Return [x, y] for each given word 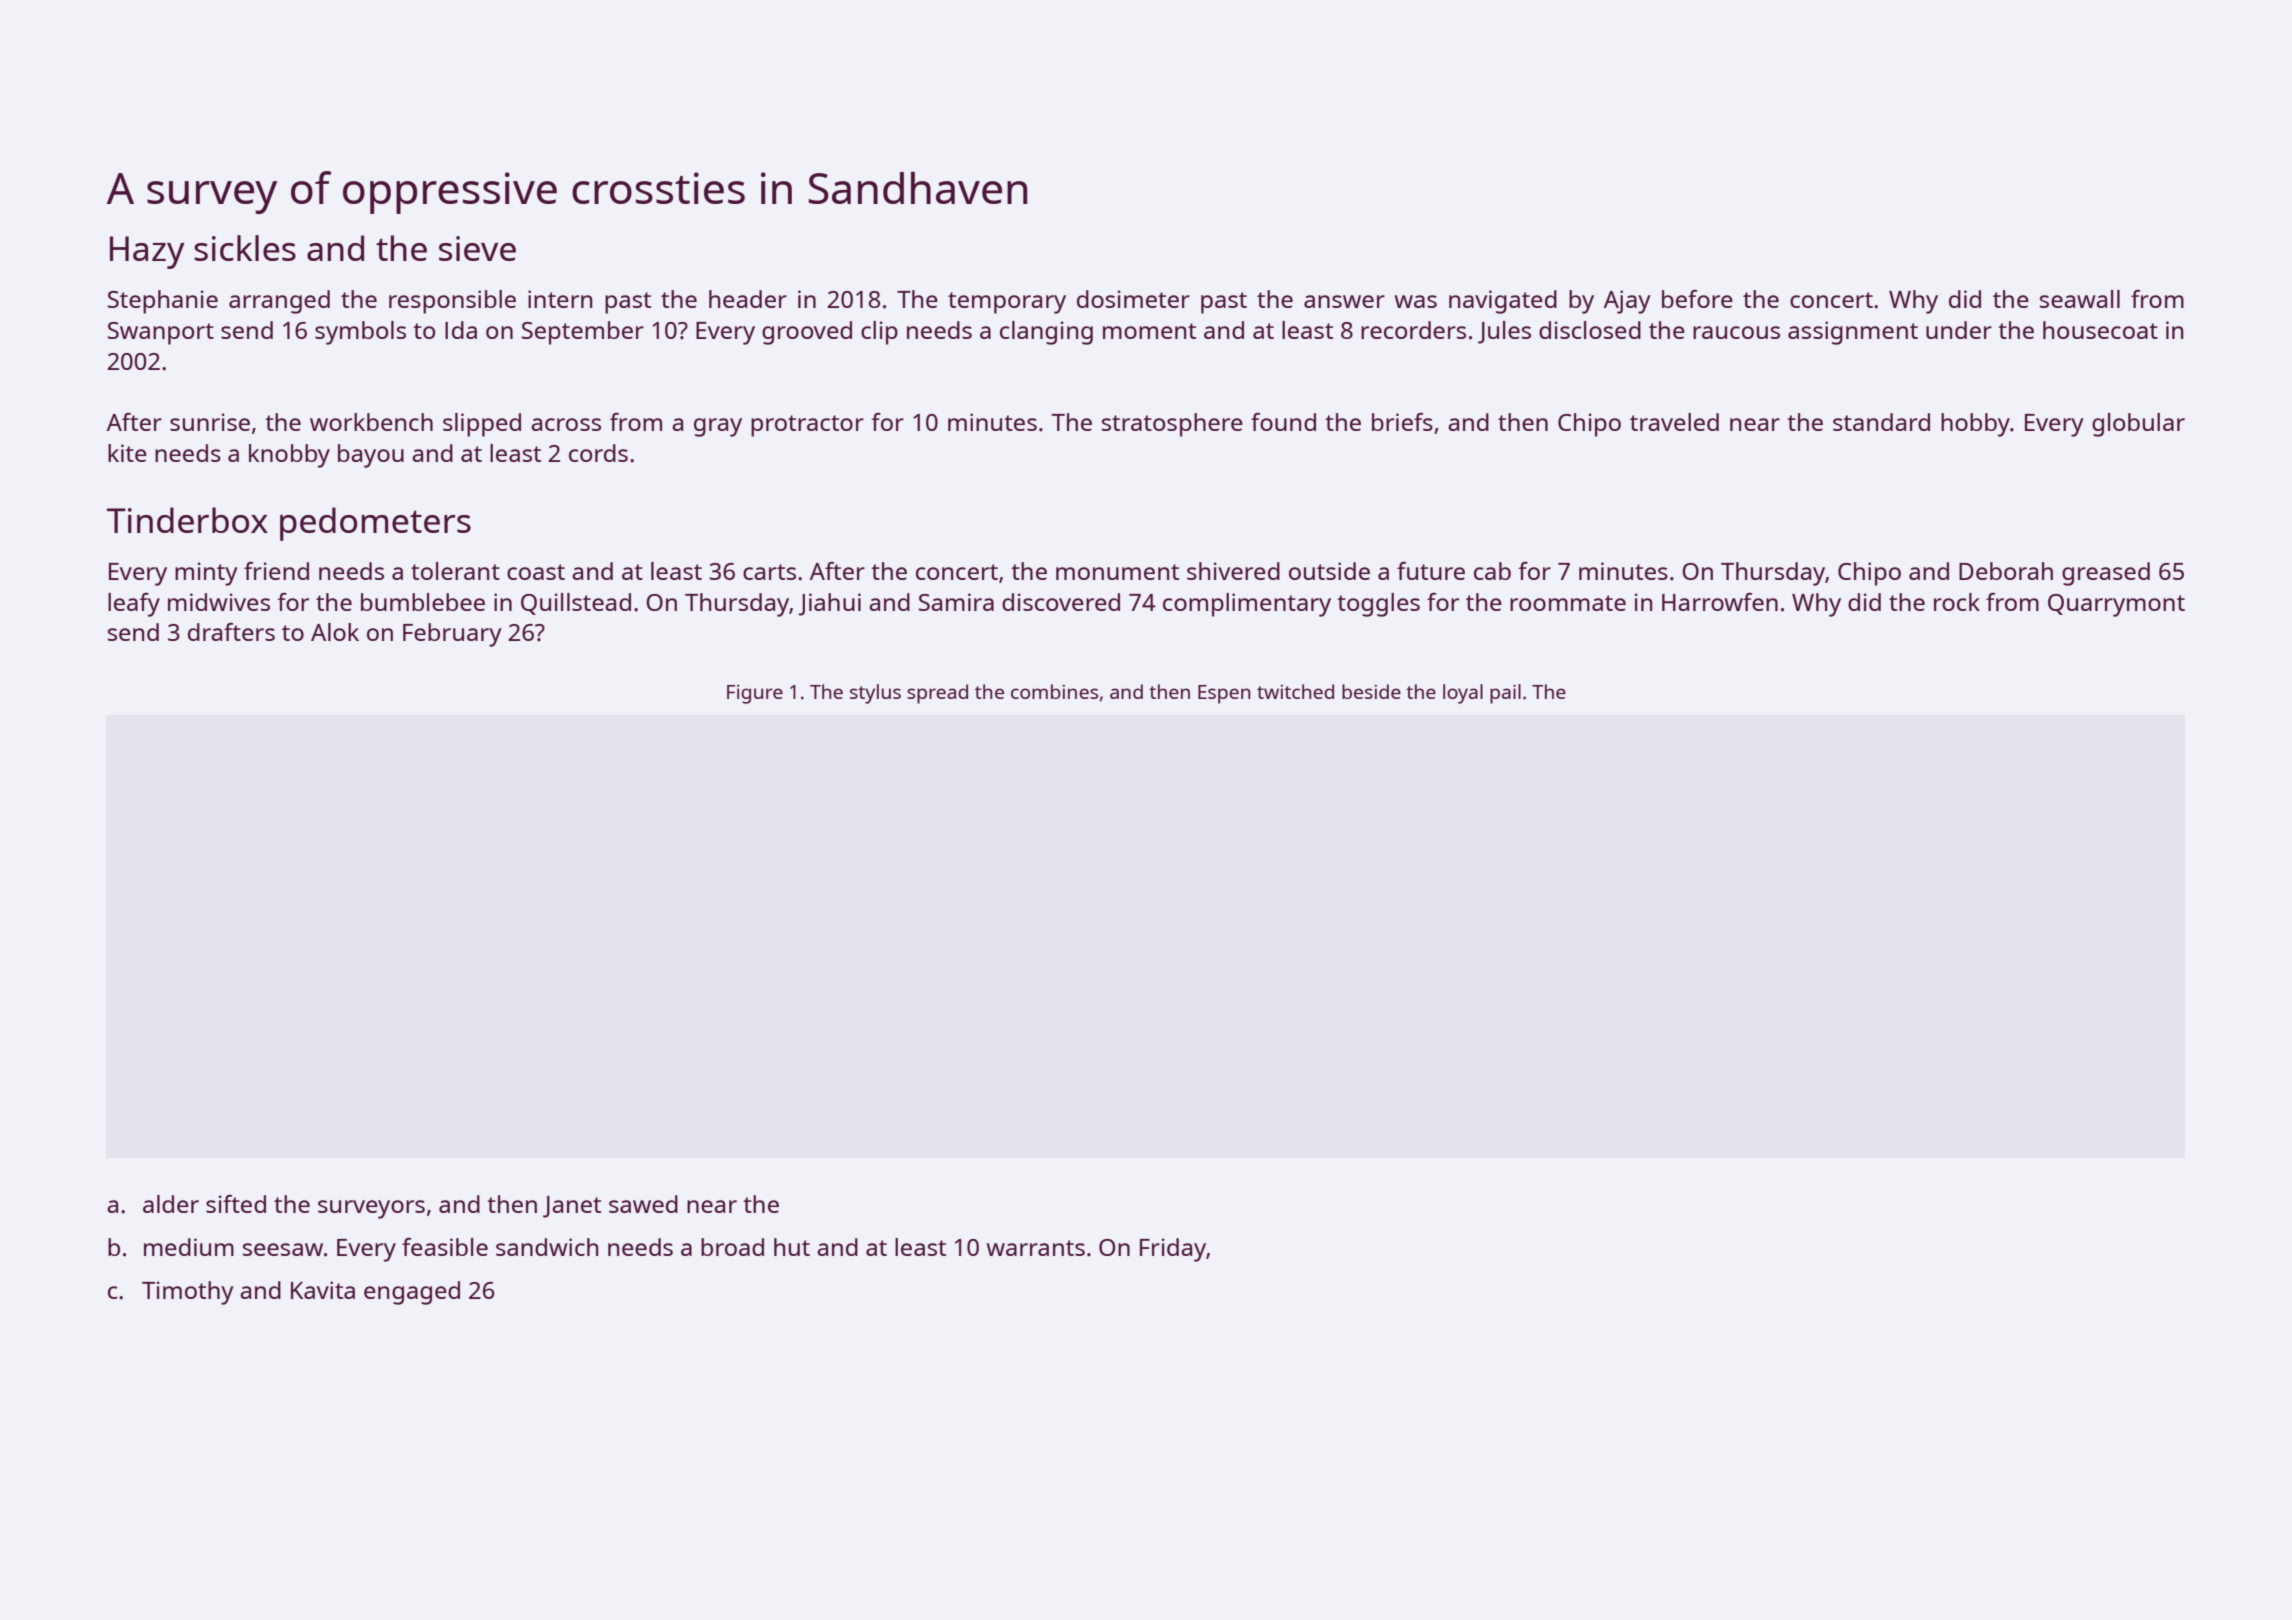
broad [732, 1247]
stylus [875, 694]
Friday [1173, 1250]
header [748, 299]
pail [1505, 694]
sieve [477, 248]
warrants [1035, 1248]
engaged [412, 1293]
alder [171, 1204]
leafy [134, 605]
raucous [1736, 332]
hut [792, 1247]
